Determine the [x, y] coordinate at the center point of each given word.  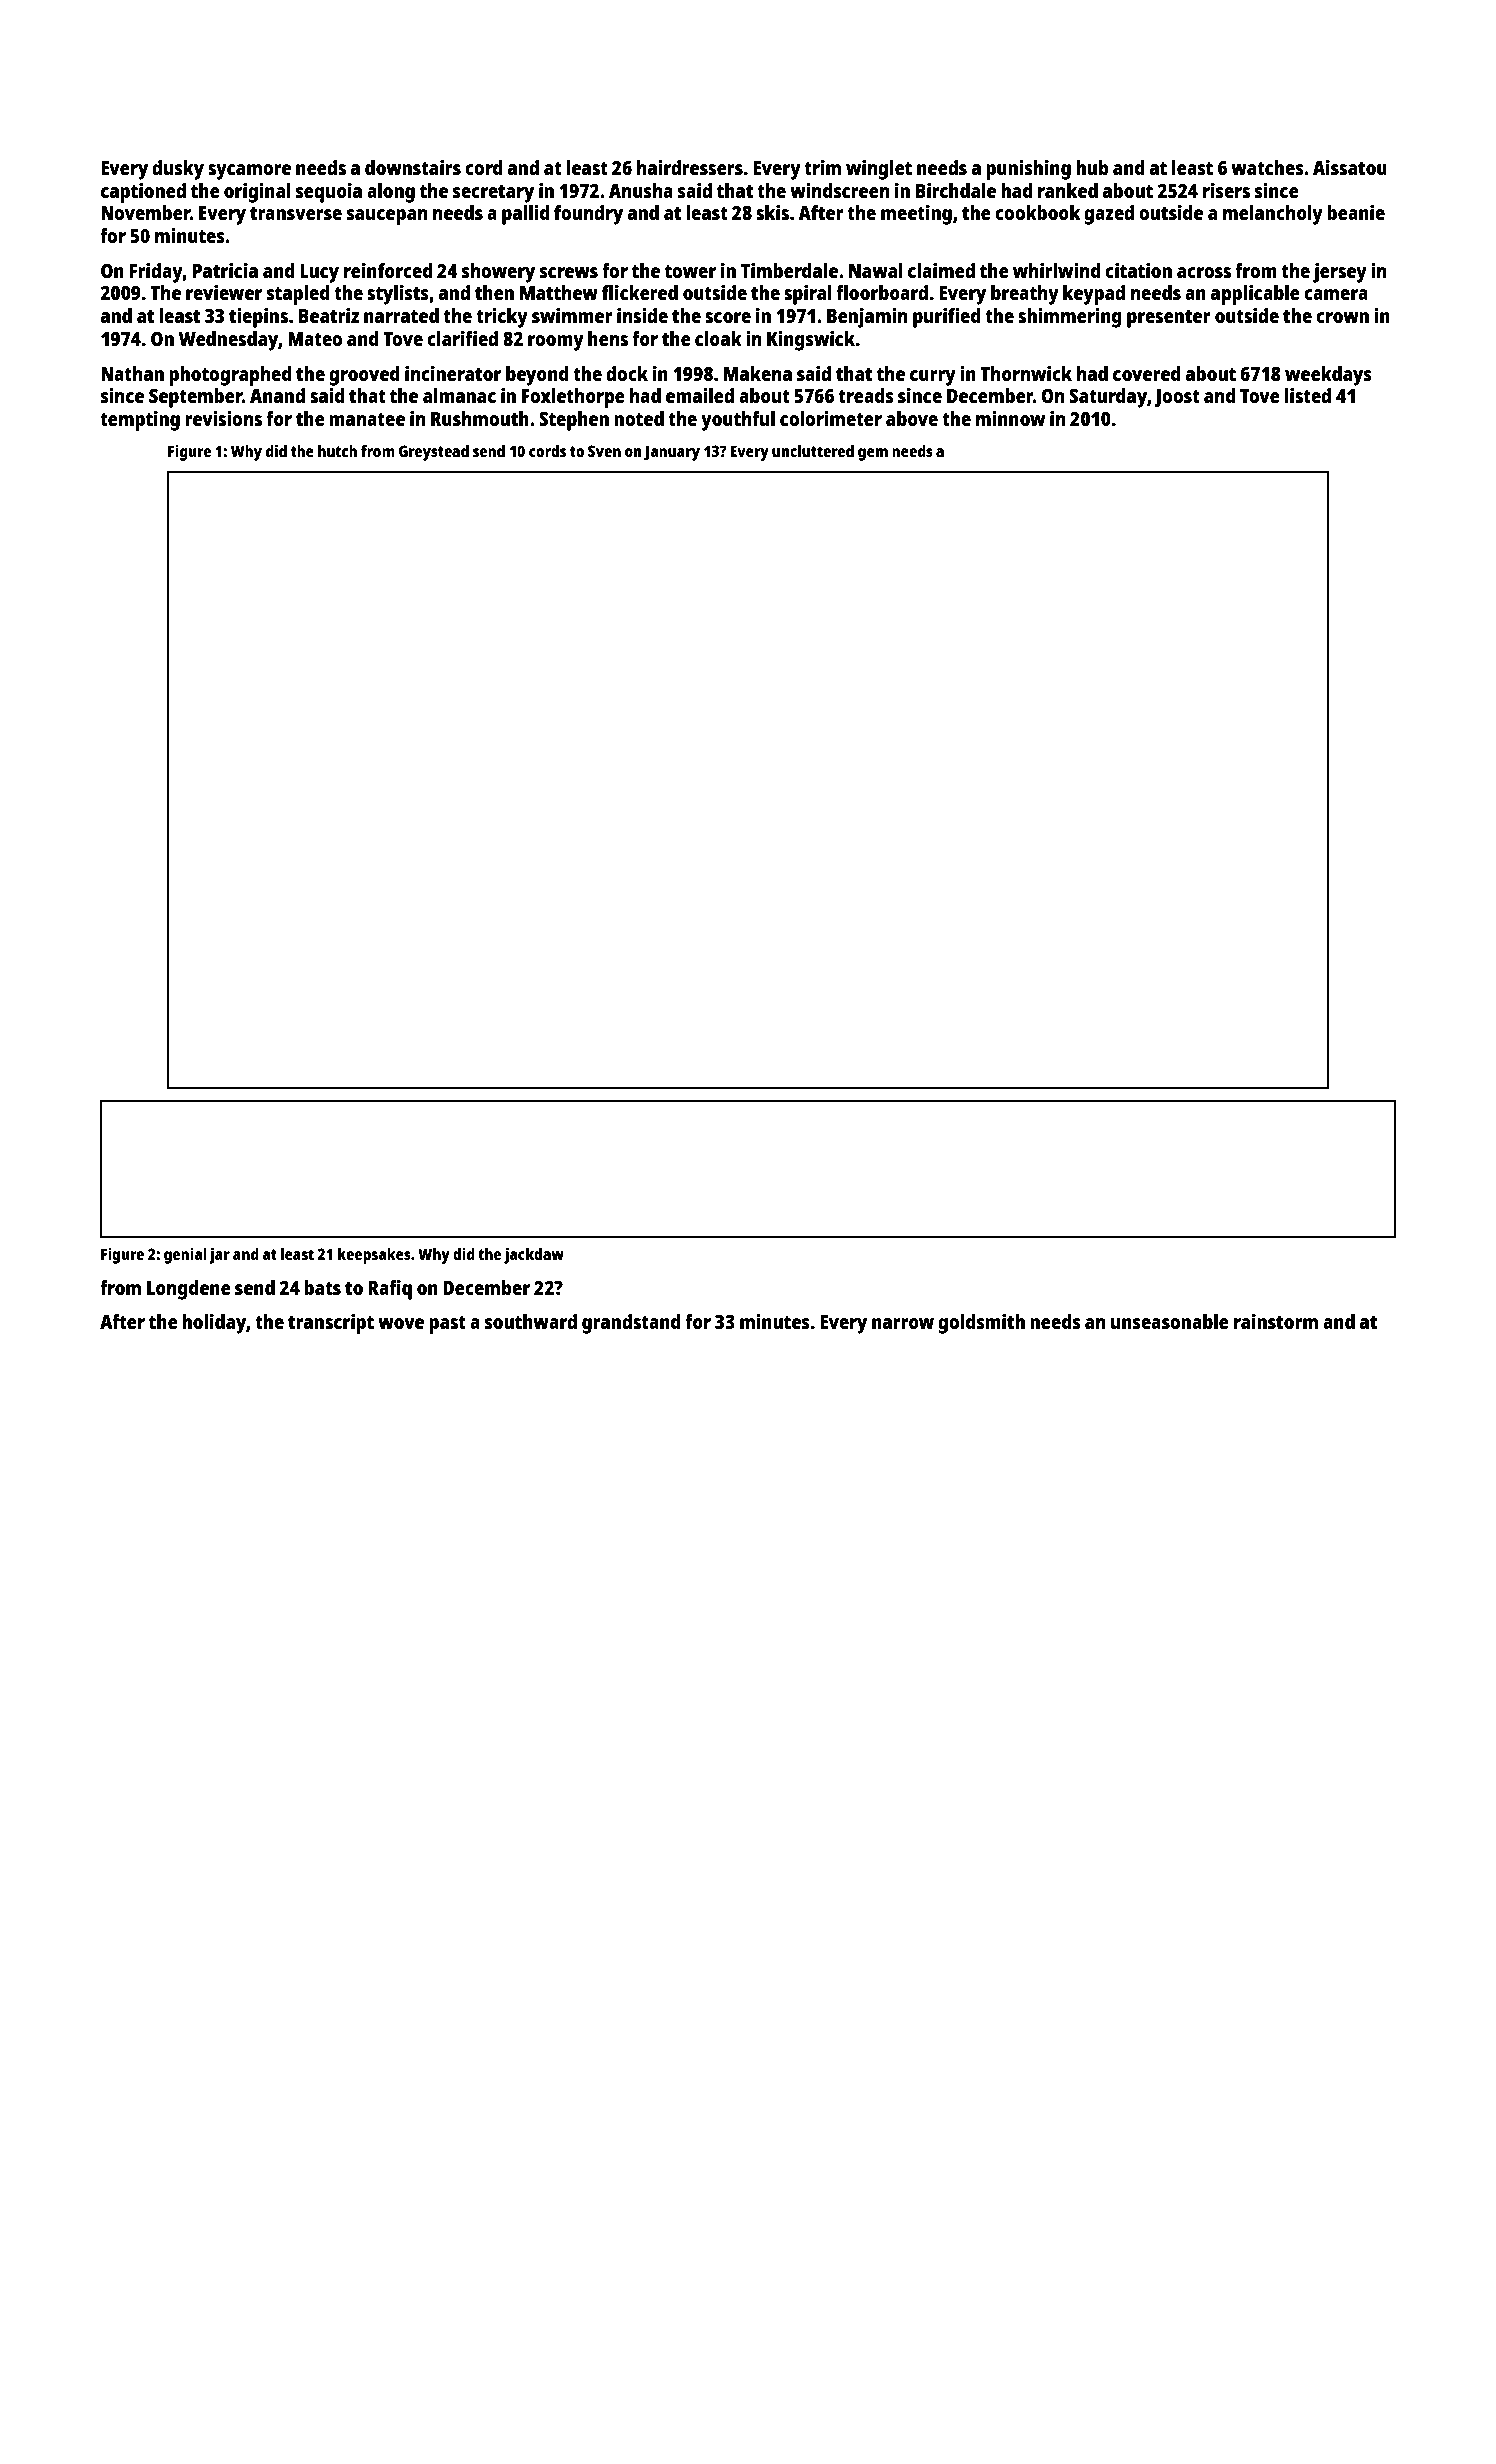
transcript [331, 1324]
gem [873, 454]
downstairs [413, 167]
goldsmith [981, 1324]
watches [1267, 167]
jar [219, 1255]
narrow [903, 1323]
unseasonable [1170, 1321]
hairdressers [690, 167]
